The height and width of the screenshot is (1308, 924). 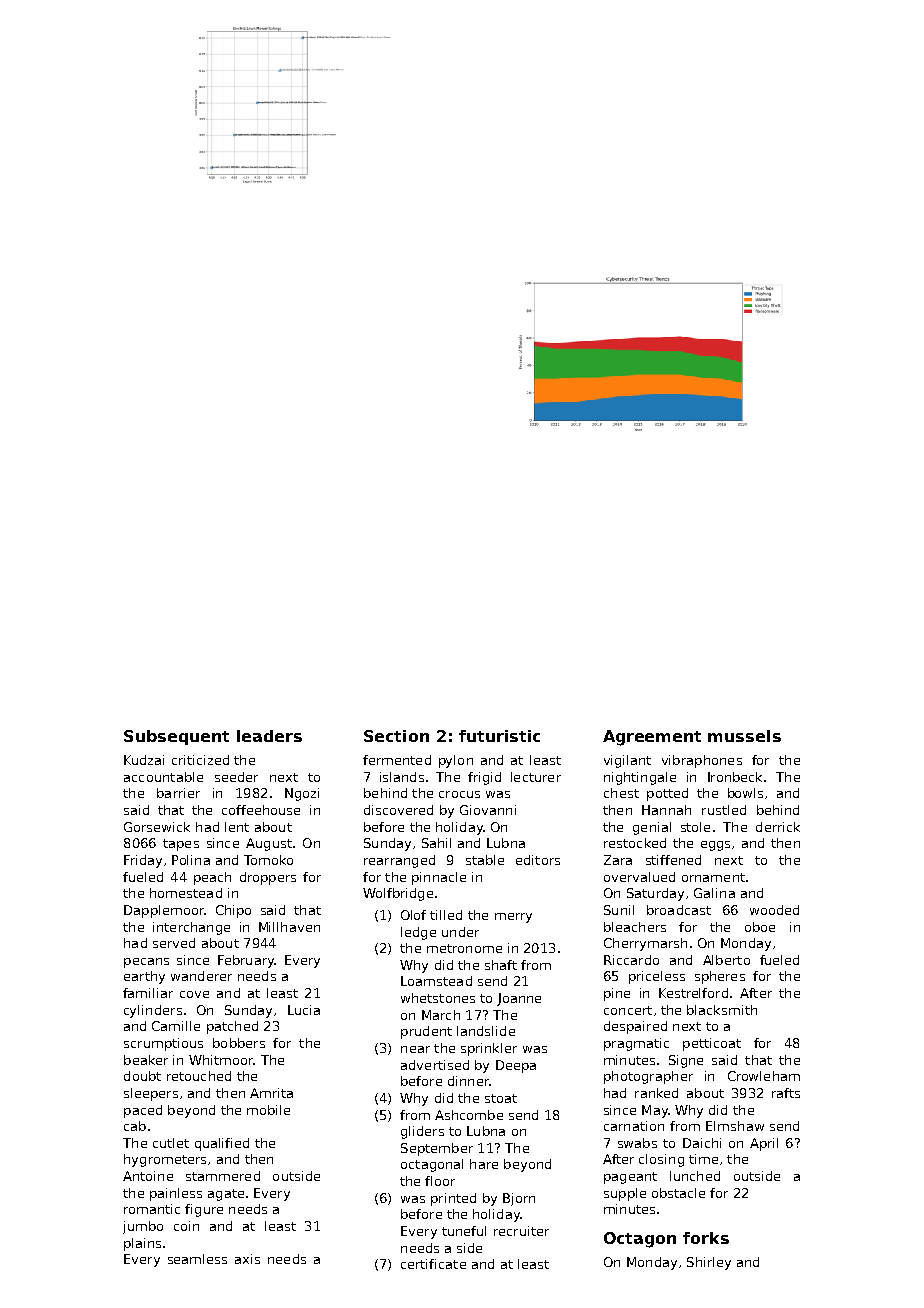 What do you see at coordinates (438, 998) in the screenshot?
I see `whetstones` at bounding box center [438, 998].
